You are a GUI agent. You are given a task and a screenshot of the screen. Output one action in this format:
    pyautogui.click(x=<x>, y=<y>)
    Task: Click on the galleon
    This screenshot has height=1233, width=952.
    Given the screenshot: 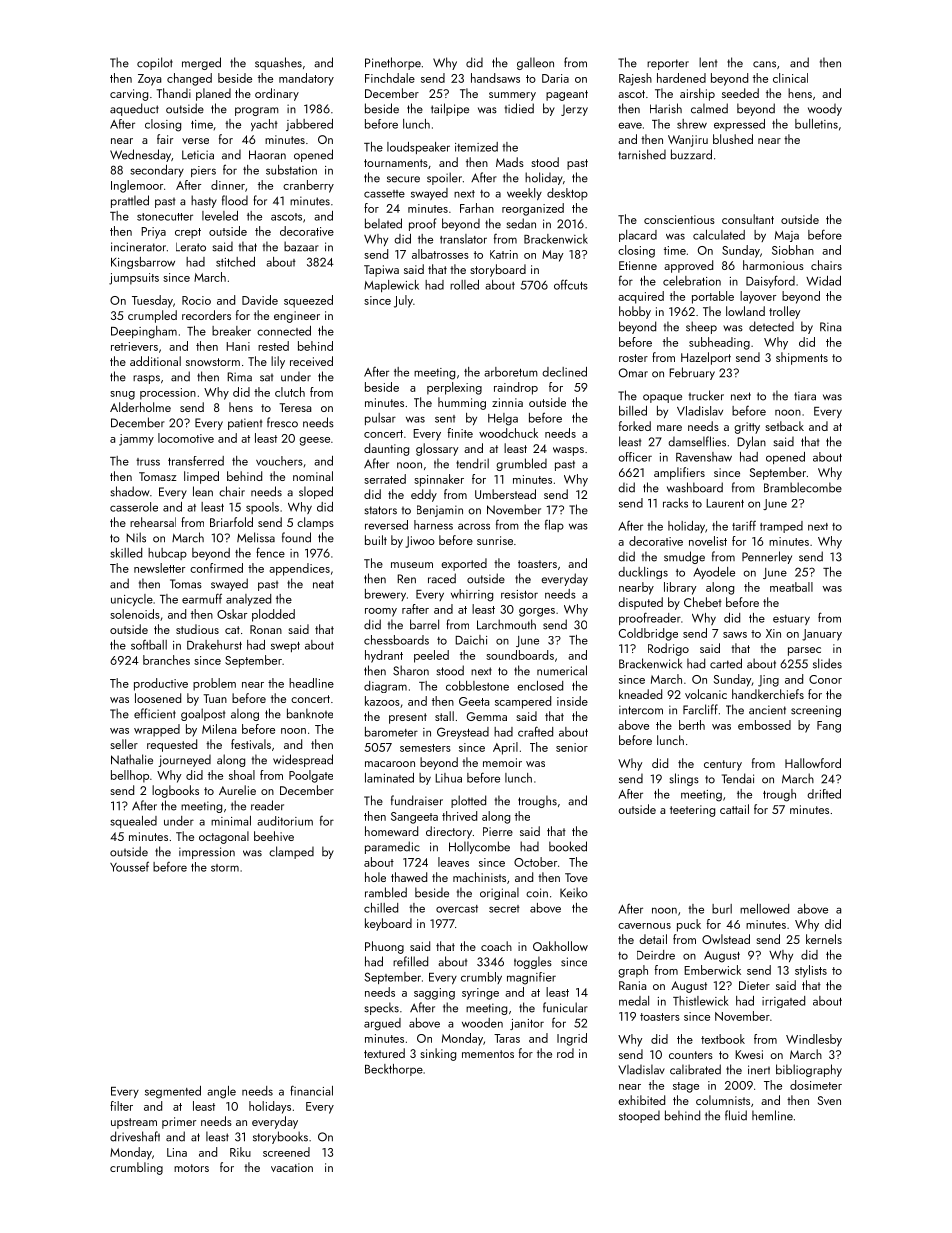 What is the action you would take?
    pyautogui.click(x=535, y=63)
